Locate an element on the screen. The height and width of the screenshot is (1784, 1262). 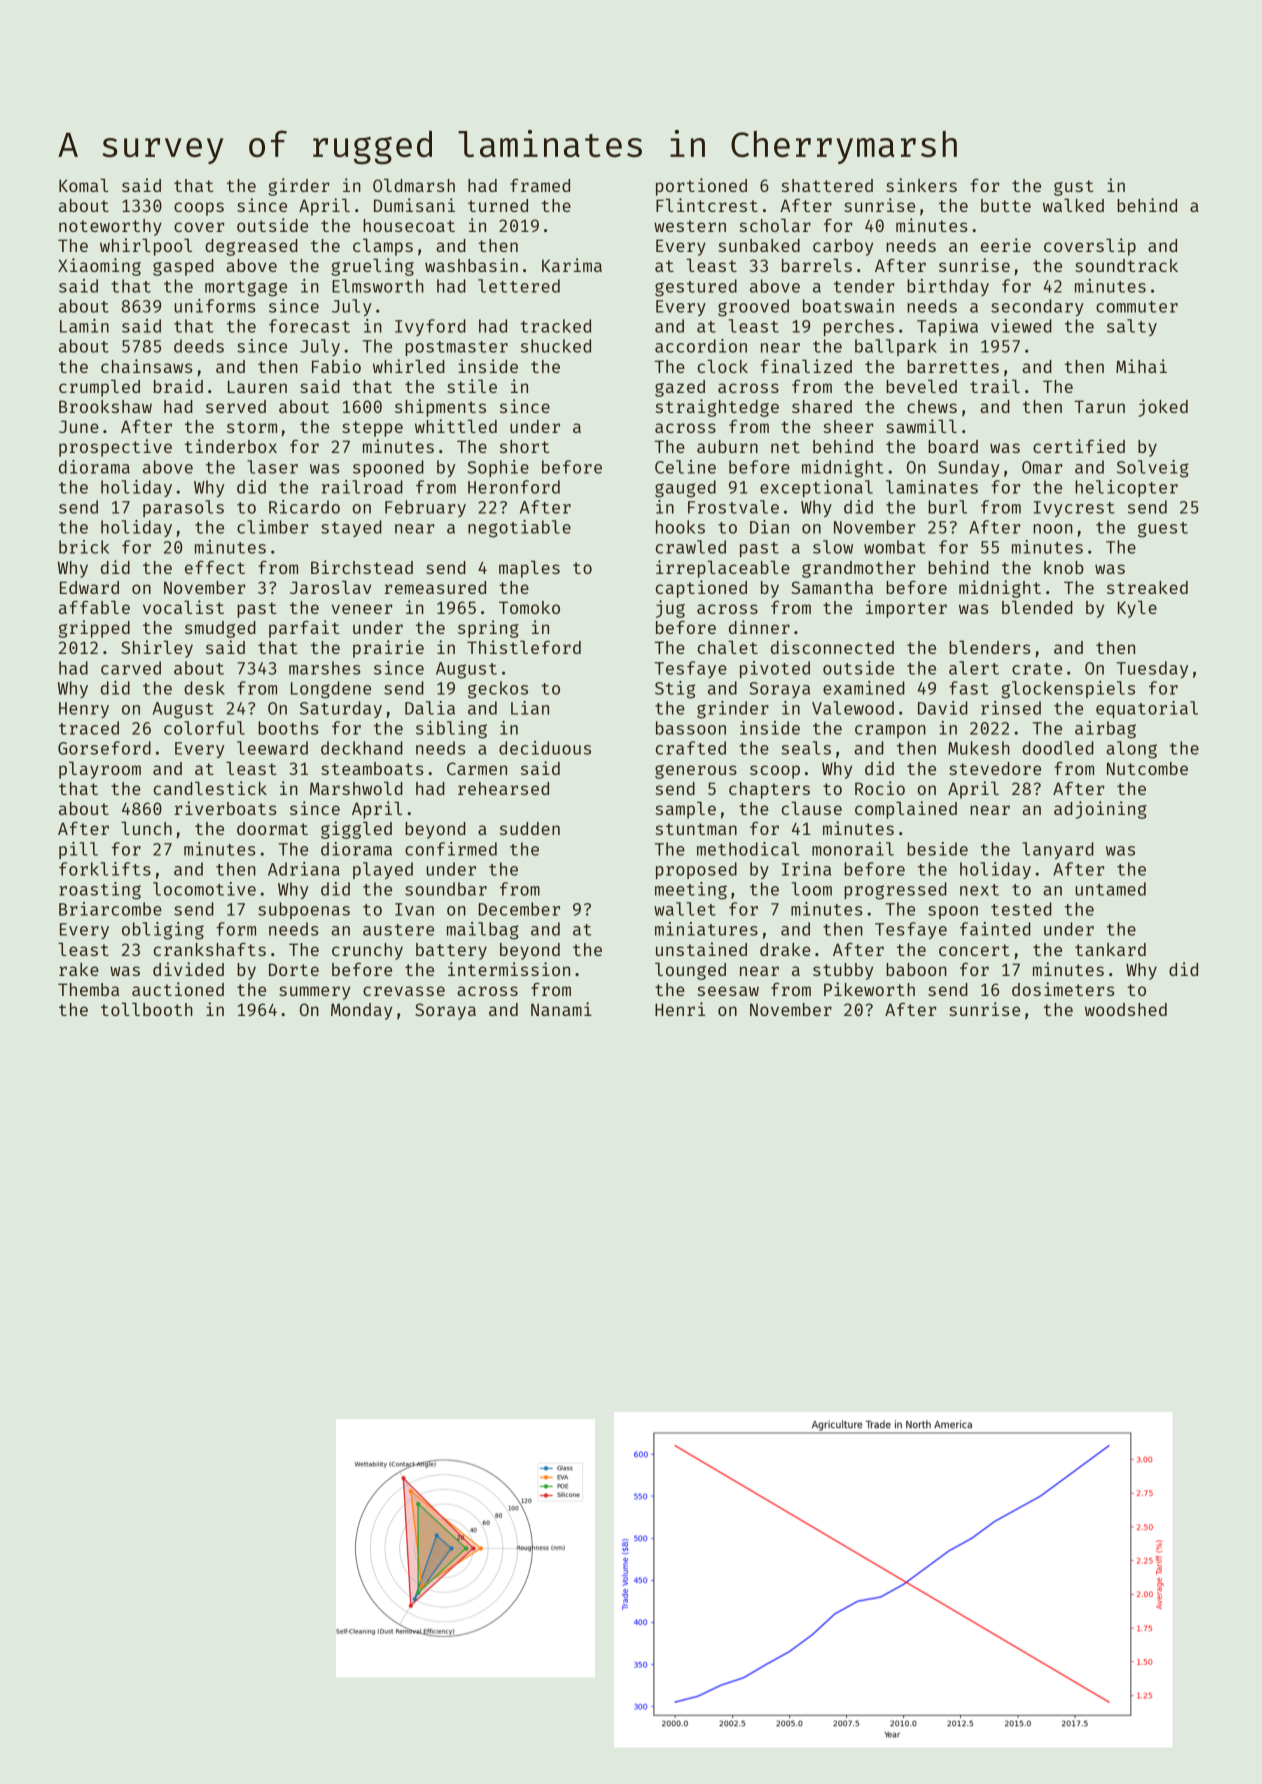
lanyard is located at coordinates (1058, 850).
